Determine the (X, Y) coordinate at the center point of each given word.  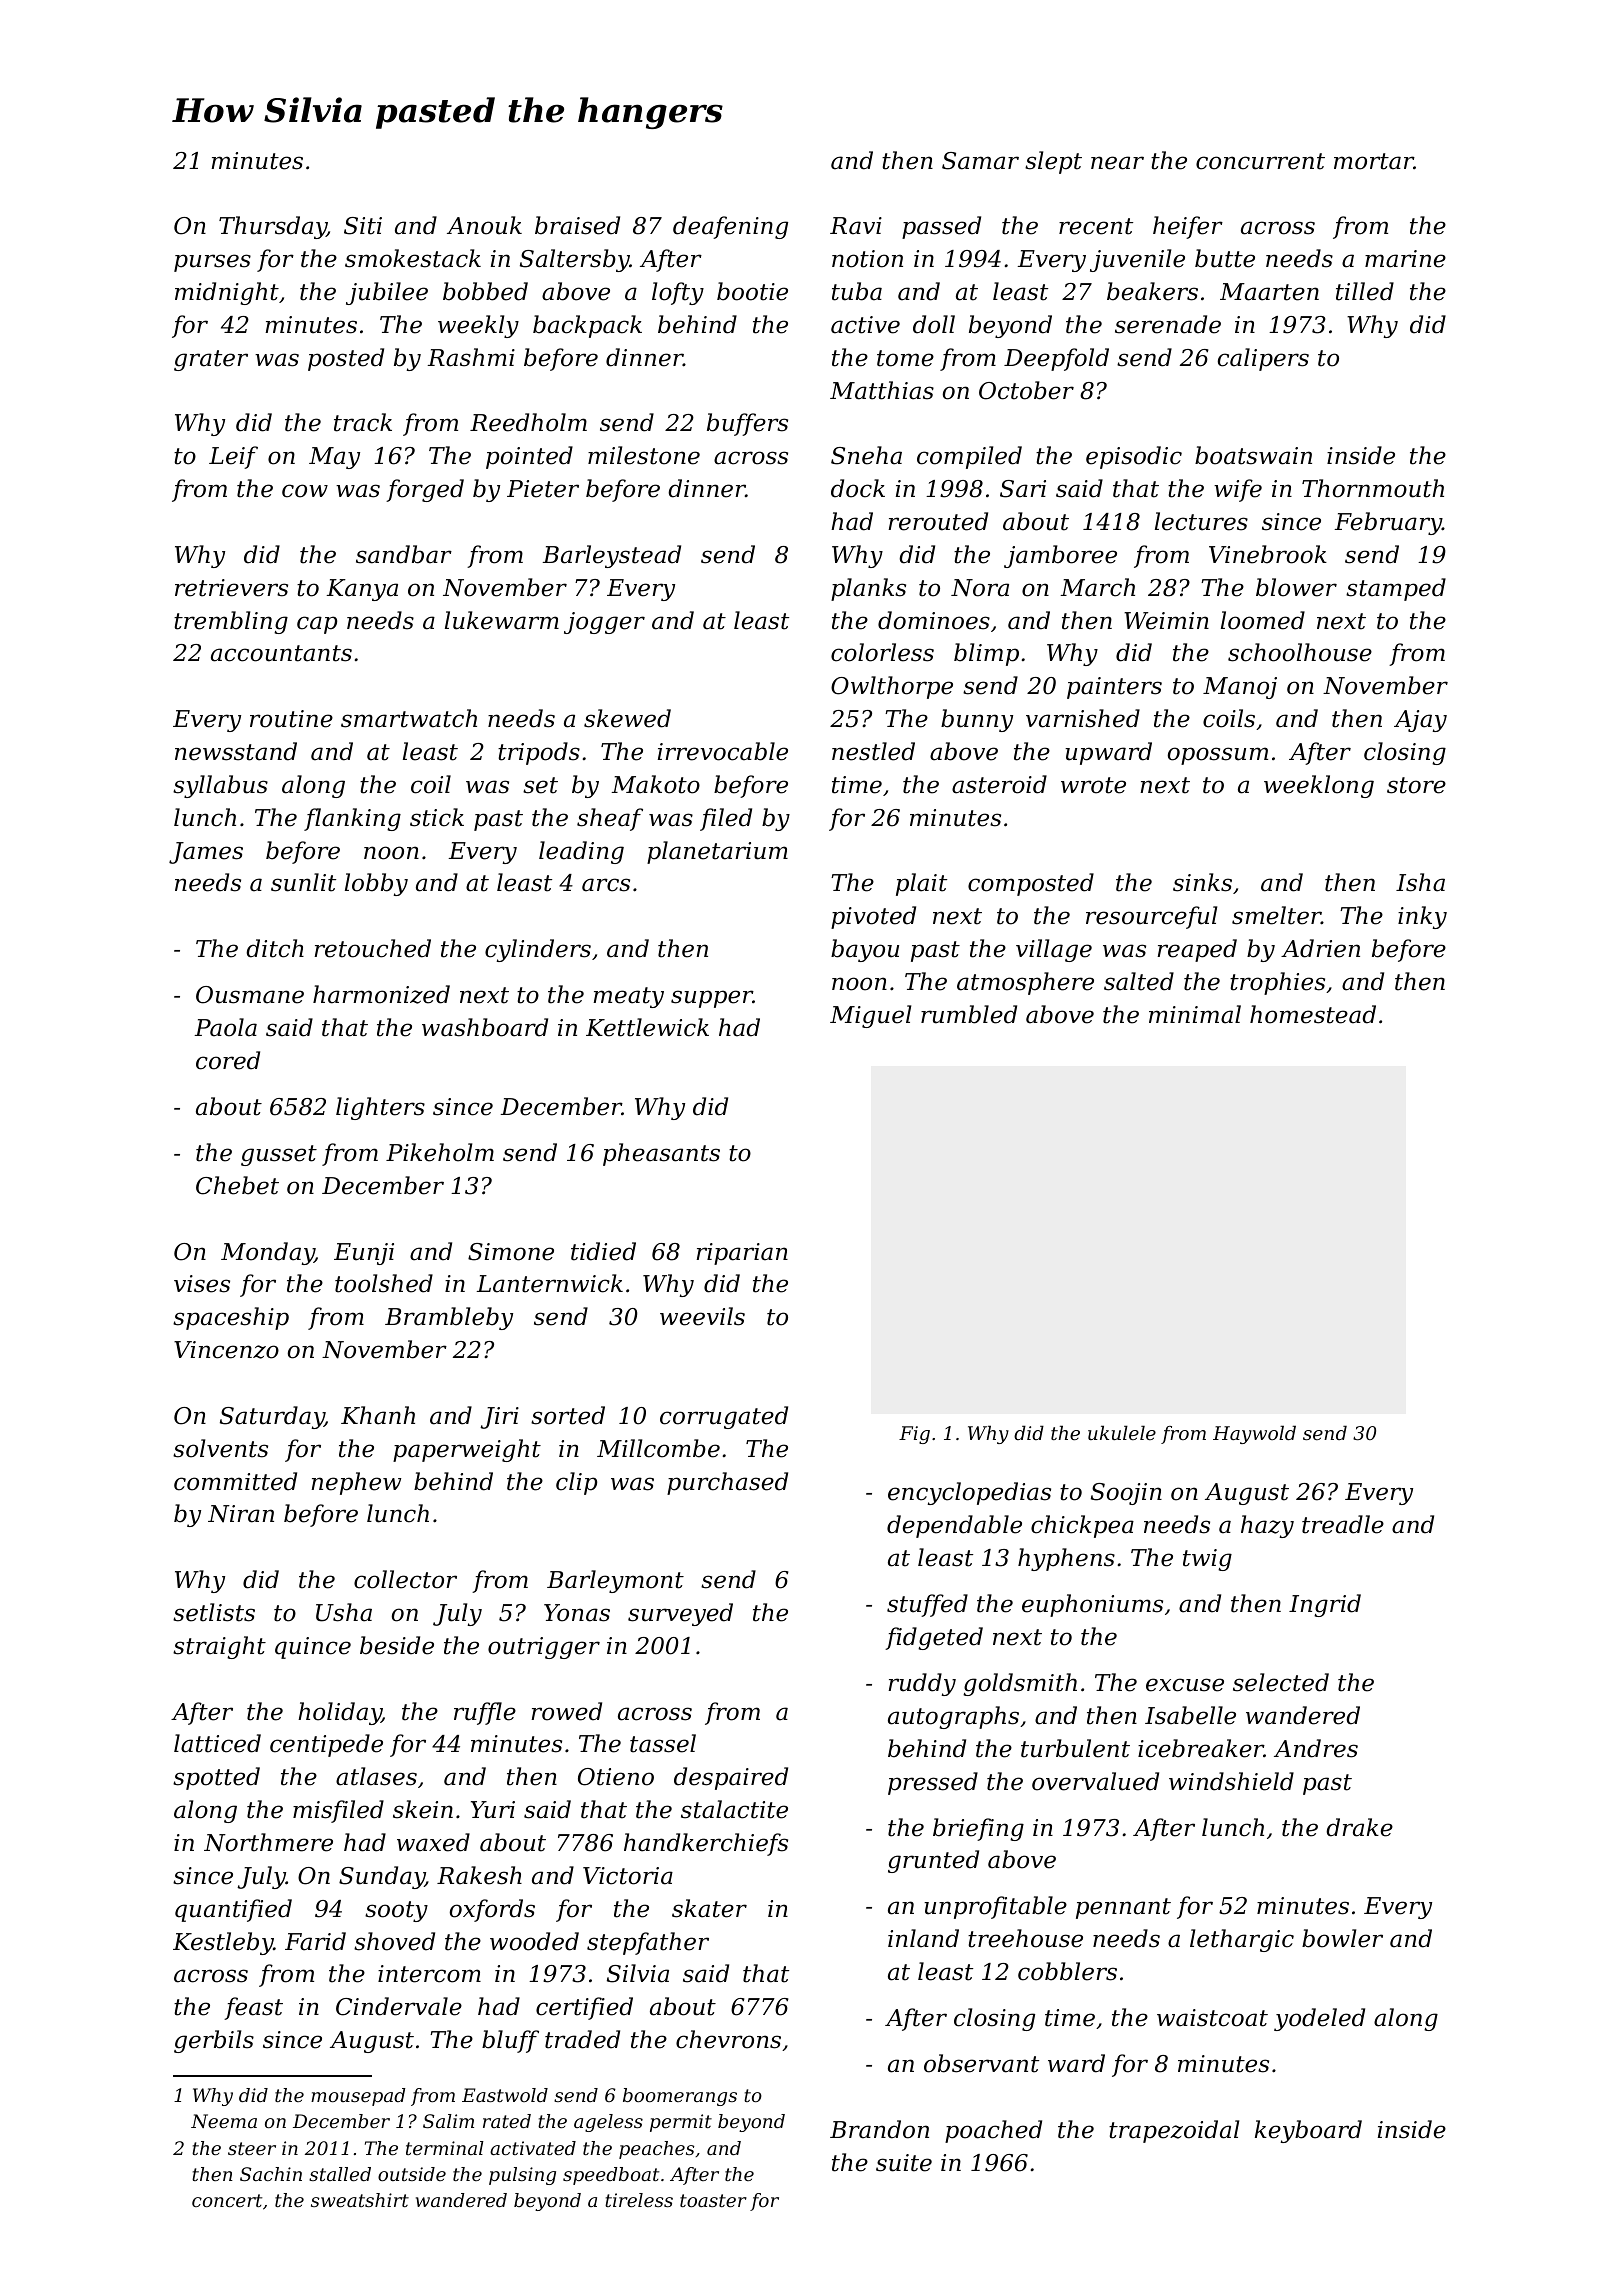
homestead (1313, 1014)
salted (1139, 981)
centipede (326, 1745)
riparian (742, 1254)
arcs (606, 885)
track (363, 422)
